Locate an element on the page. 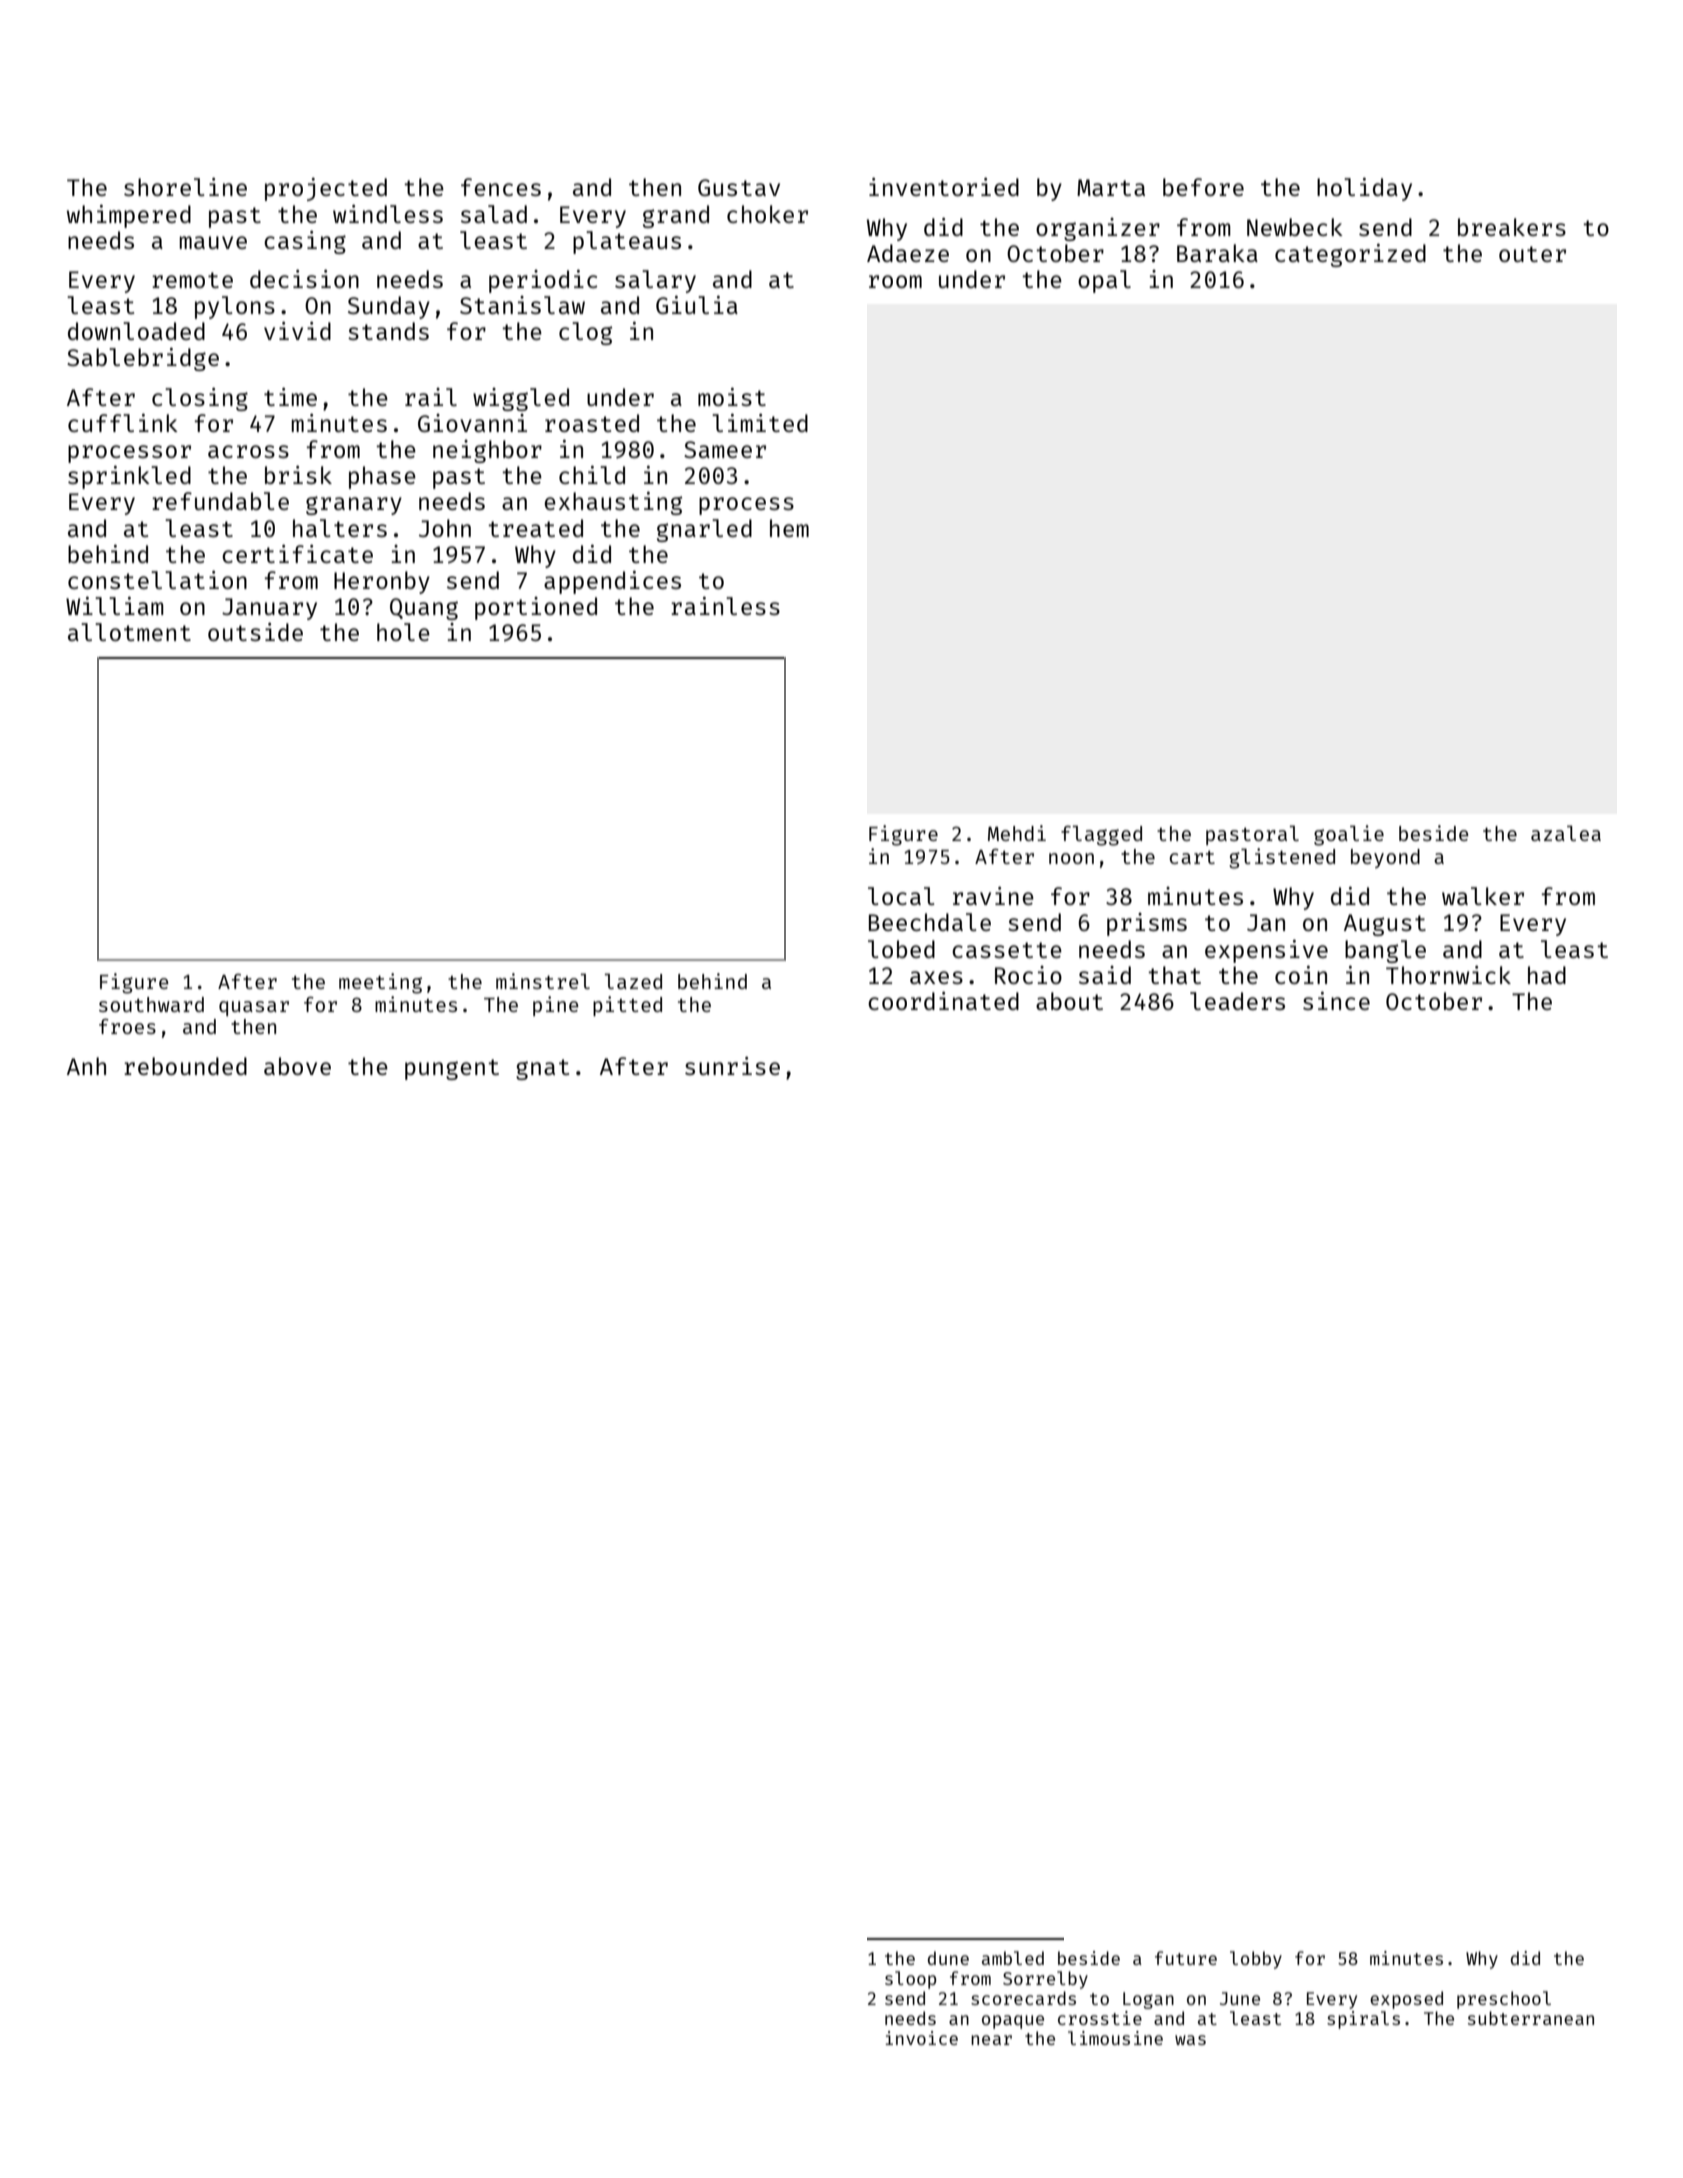 This image has width=1683, height=2178. ambled is located at coordinates (1013, 1958).
